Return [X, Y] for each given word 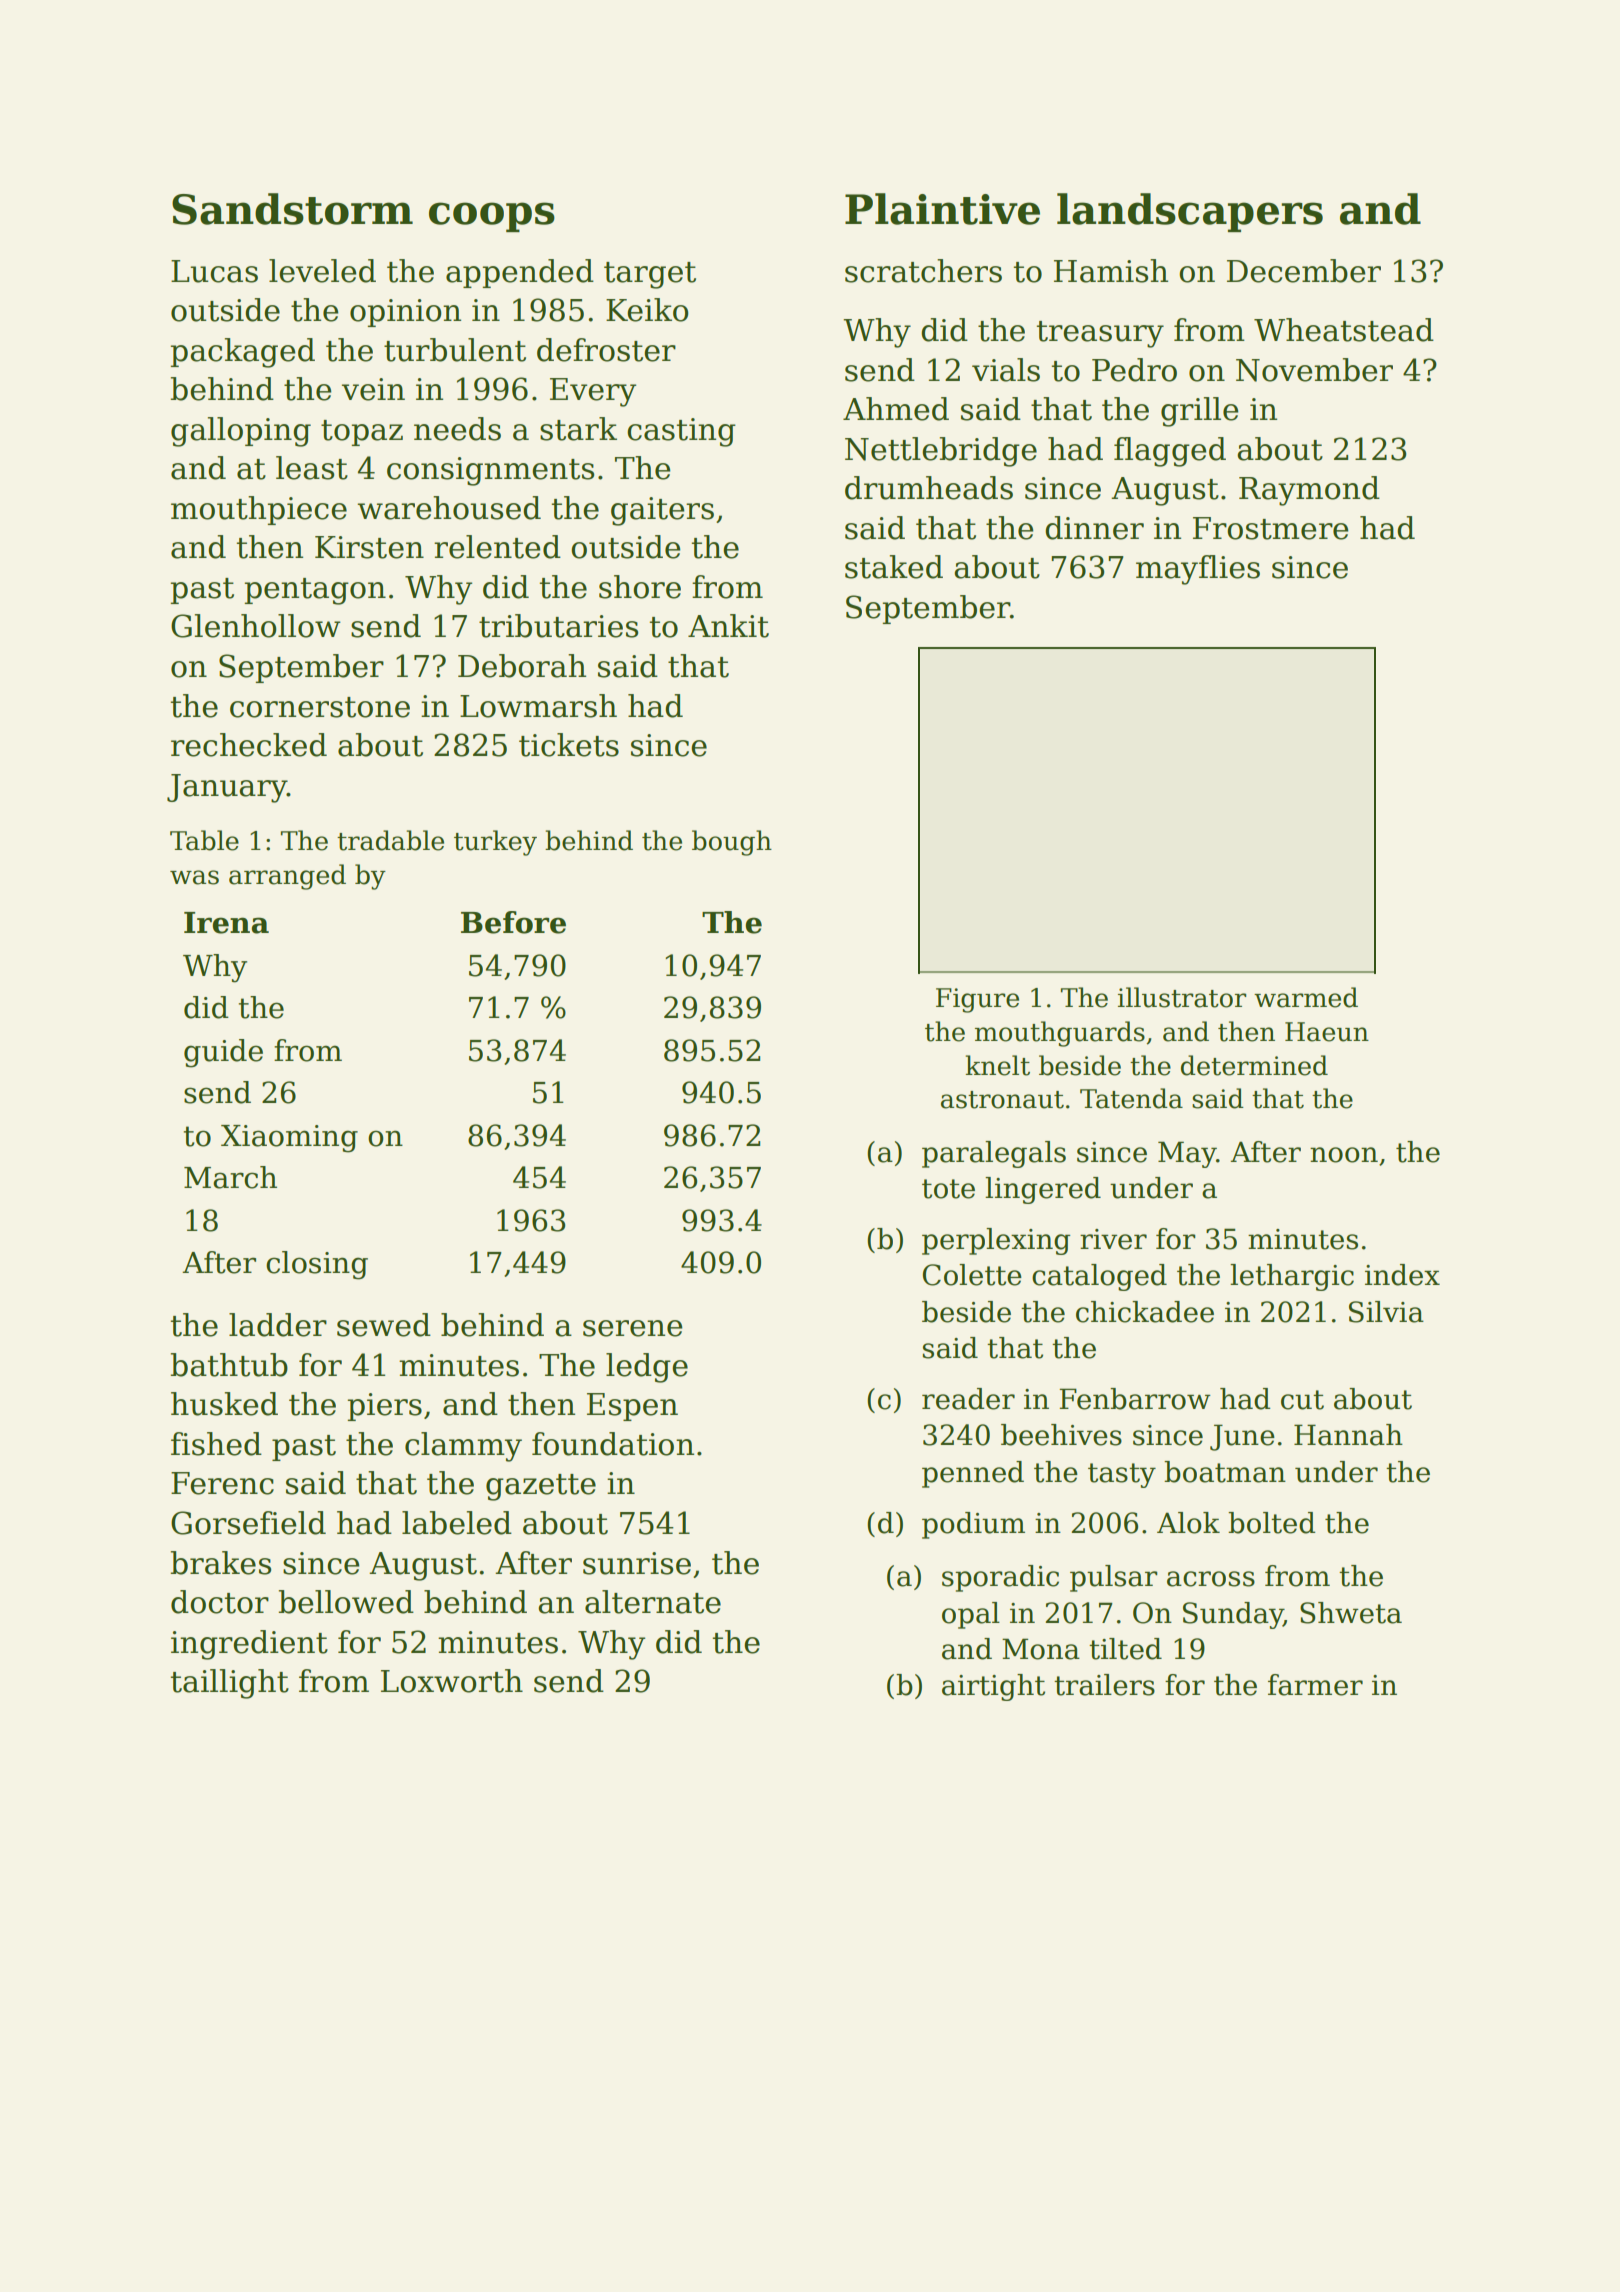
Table [204, 840]
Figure [977, 1000]
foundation [613, 1444]
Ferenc [222, 1483]
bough [732, 843]
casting [681, 432]
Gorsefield [248, 1523]
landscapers [1190, 212]
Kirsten [369, 547]
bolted [1271, 1523]
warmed [1306, 997]
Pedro [1134, 370]
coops [492, 217]
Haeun [1327, 1032]
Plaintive [942, 209]
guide [223, 1053]
